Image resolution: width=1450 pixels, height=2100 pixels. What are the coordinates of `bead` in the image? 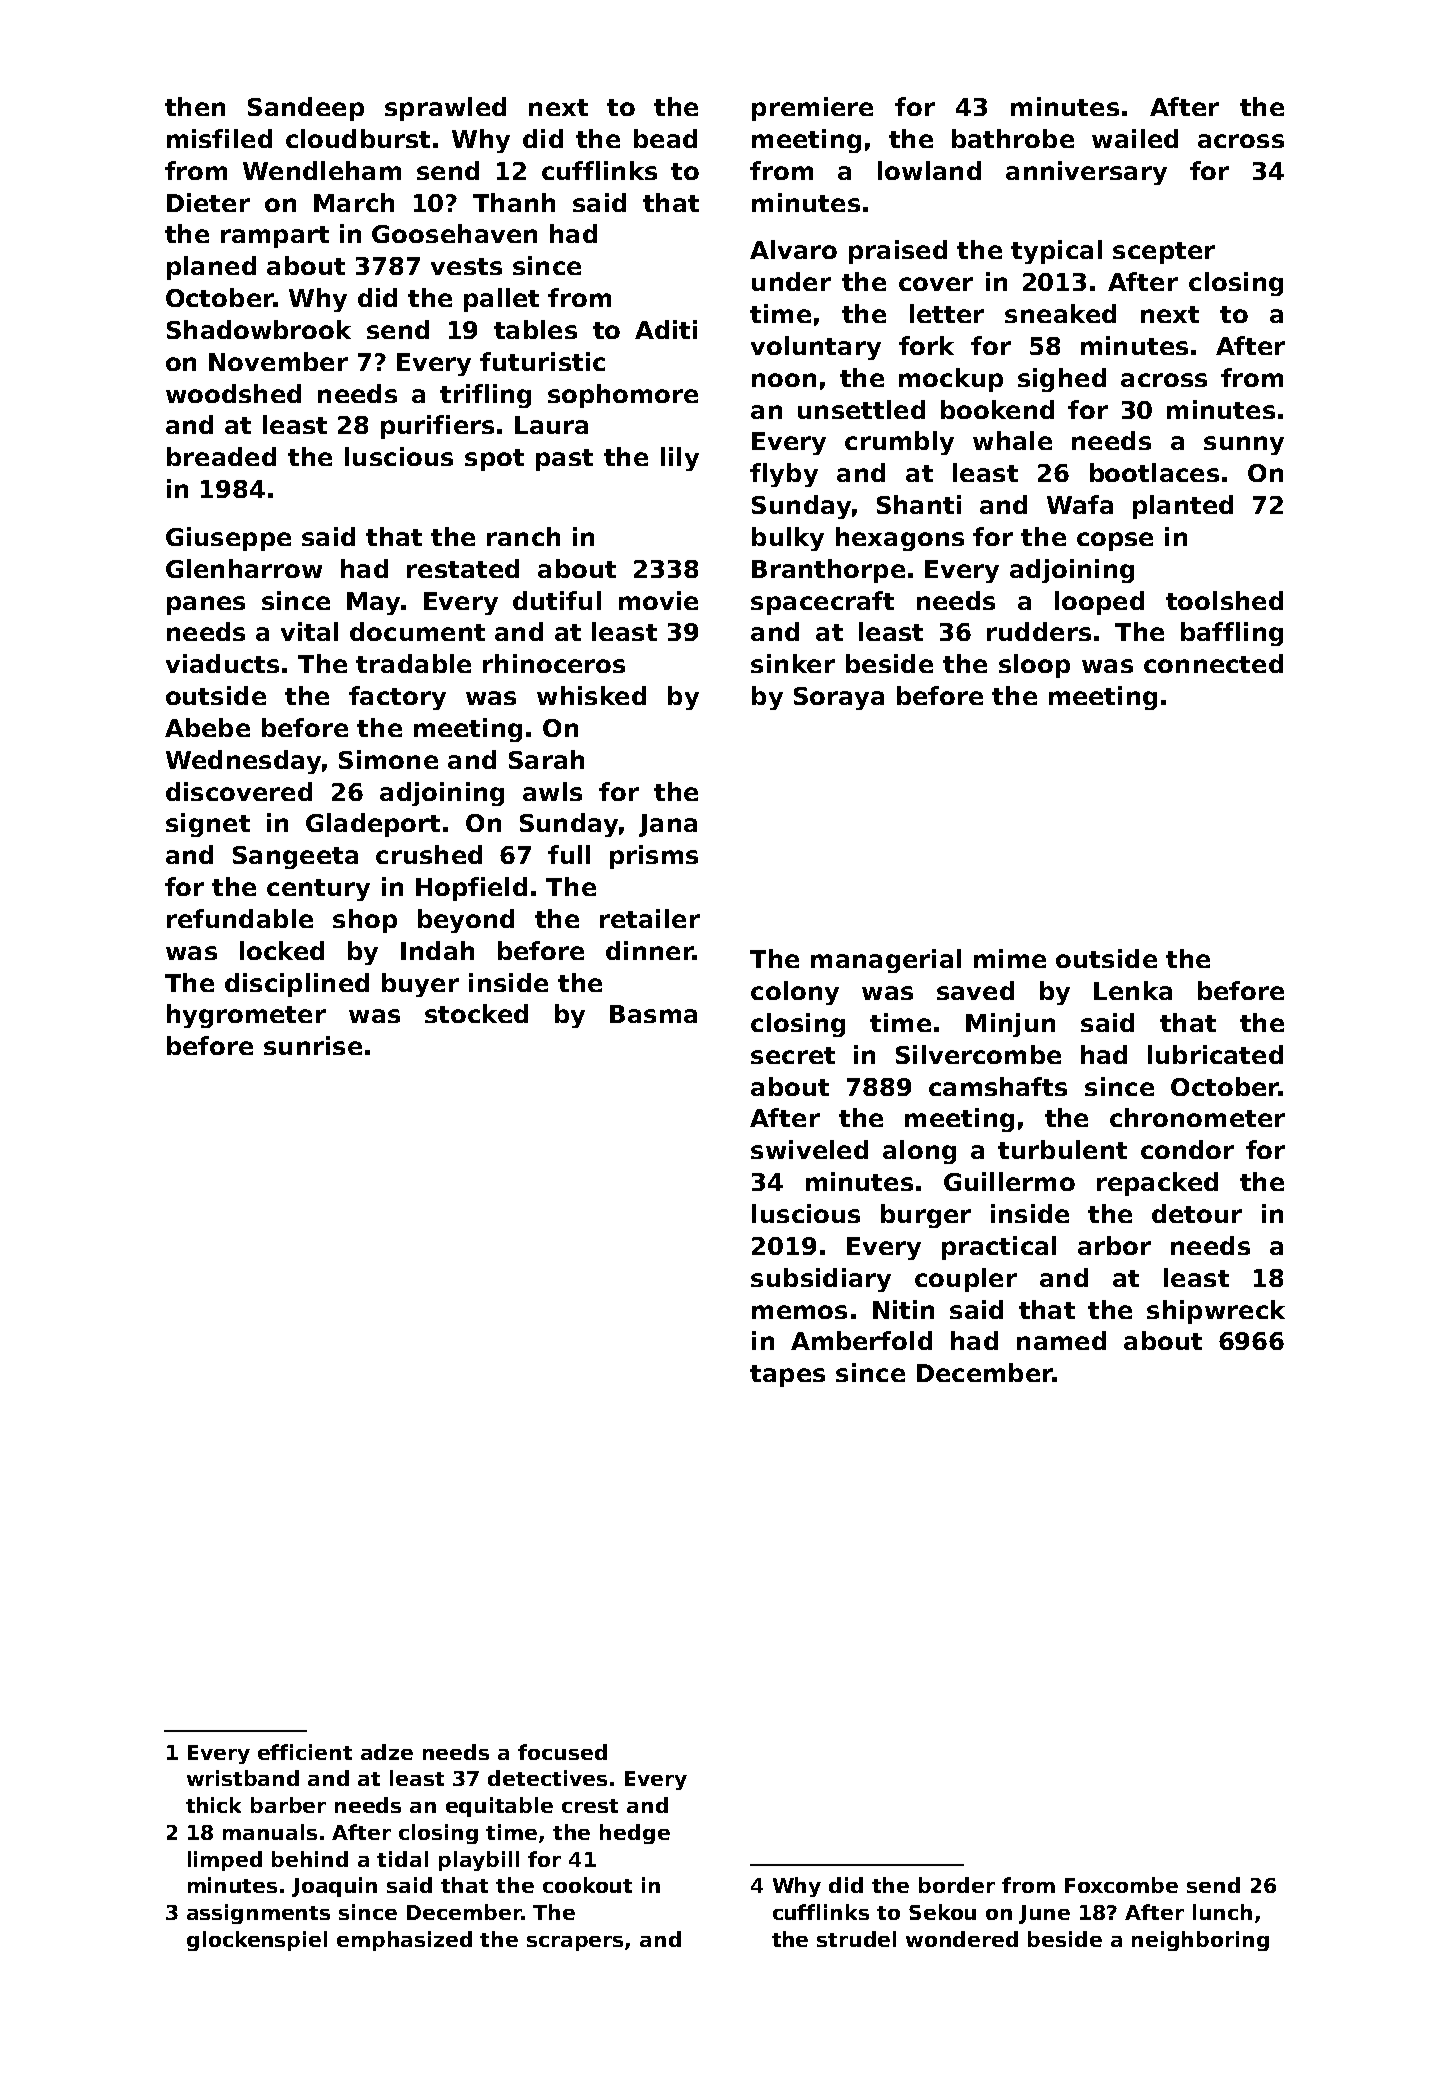 It's located at (665, 138).
